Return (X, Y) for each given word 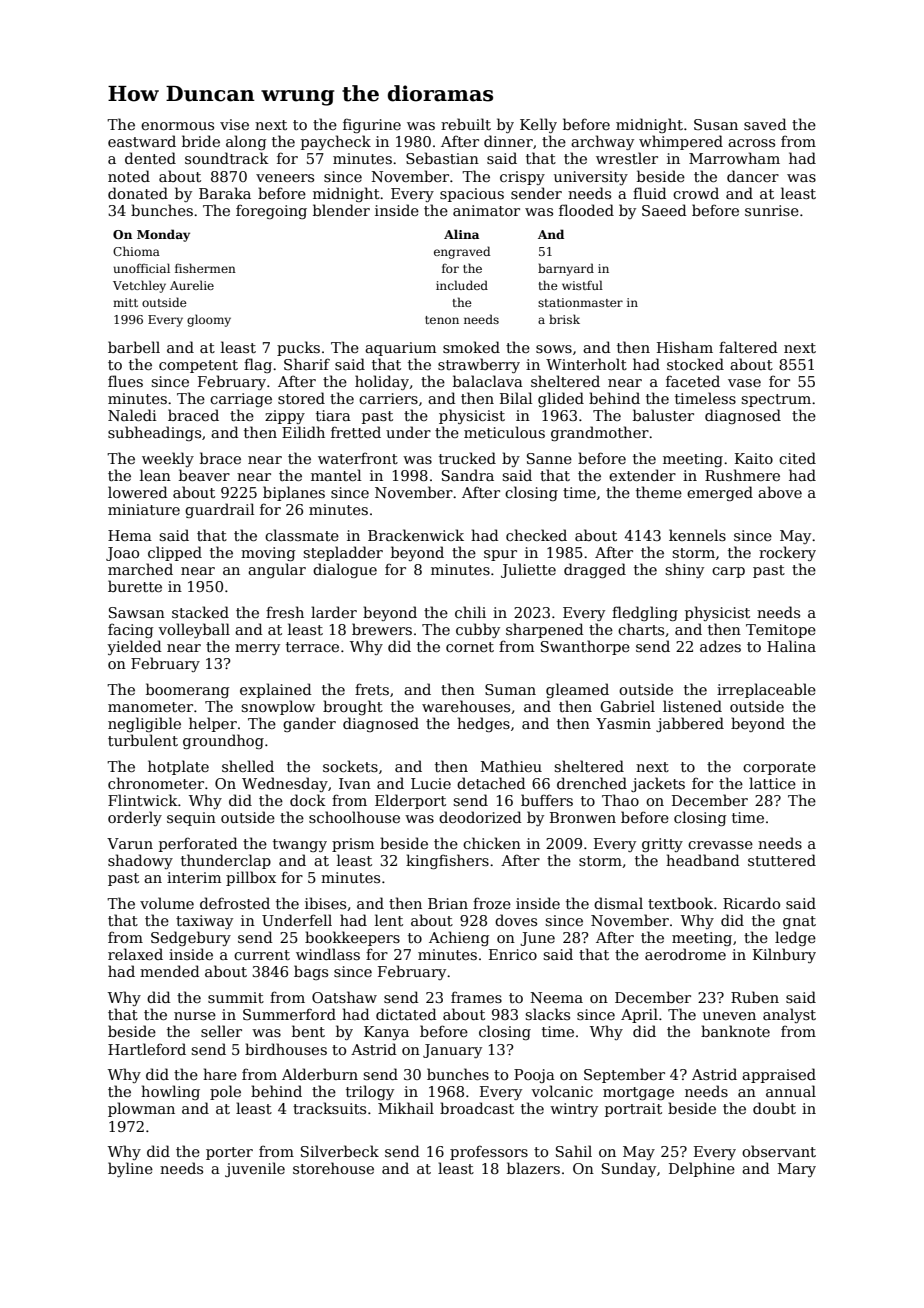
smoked (471, 347)
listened (692, 706)
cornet (470, 647)
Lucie (431, 783)
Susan (716, 124)
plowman (141, 1109)
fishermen (205, 268)
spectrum (776, 400)
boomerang (187, 690)
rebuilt (466, 124)
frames (476, 997)
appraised (779, 1075)
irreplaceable (766, 690)
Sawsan (137, 612)
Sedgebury (191, 938)
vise (234, 124)
